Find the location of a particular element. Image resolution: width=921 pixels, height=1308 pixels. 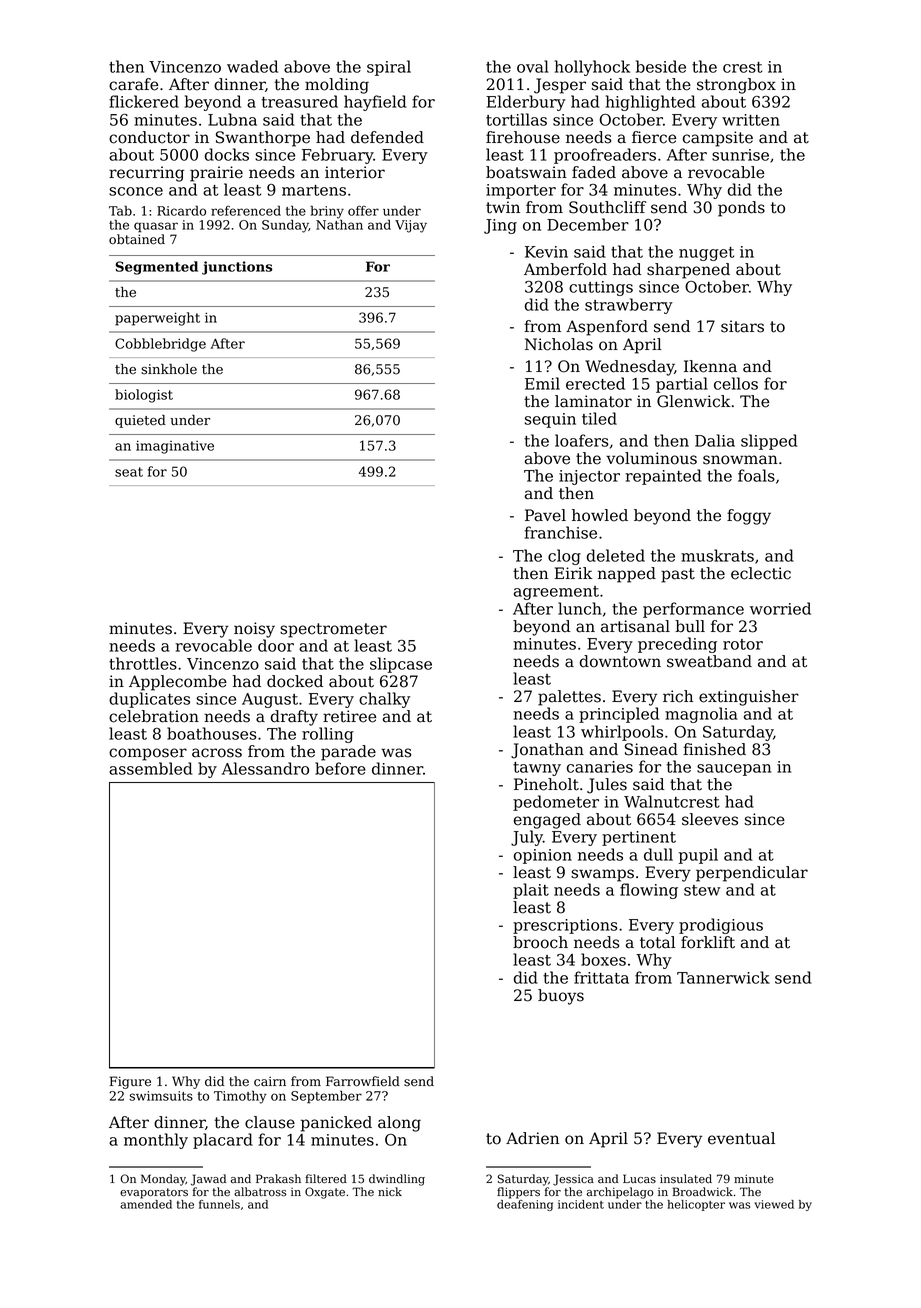

tortillas is located at coordinates (516, 119).
